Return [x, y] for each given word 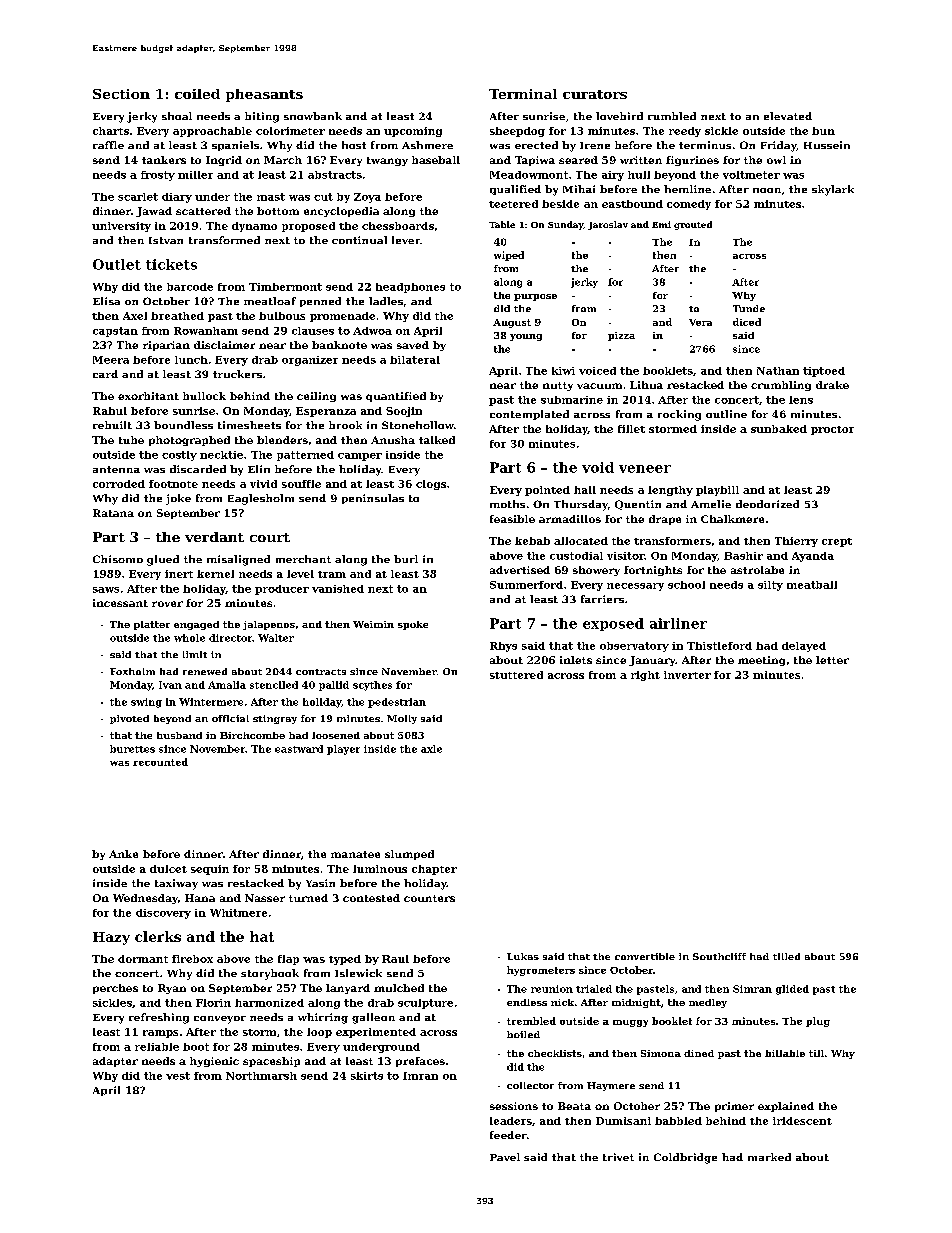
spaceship [271, 1062]
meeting [761, 661]
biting [262, 117]
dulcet [168, 869]
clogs [431, 485]
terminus [705, 145]
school [686, 585]
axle [431, 749]
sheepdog [517, 132]
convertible [645, 956]
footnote [173, 484]
